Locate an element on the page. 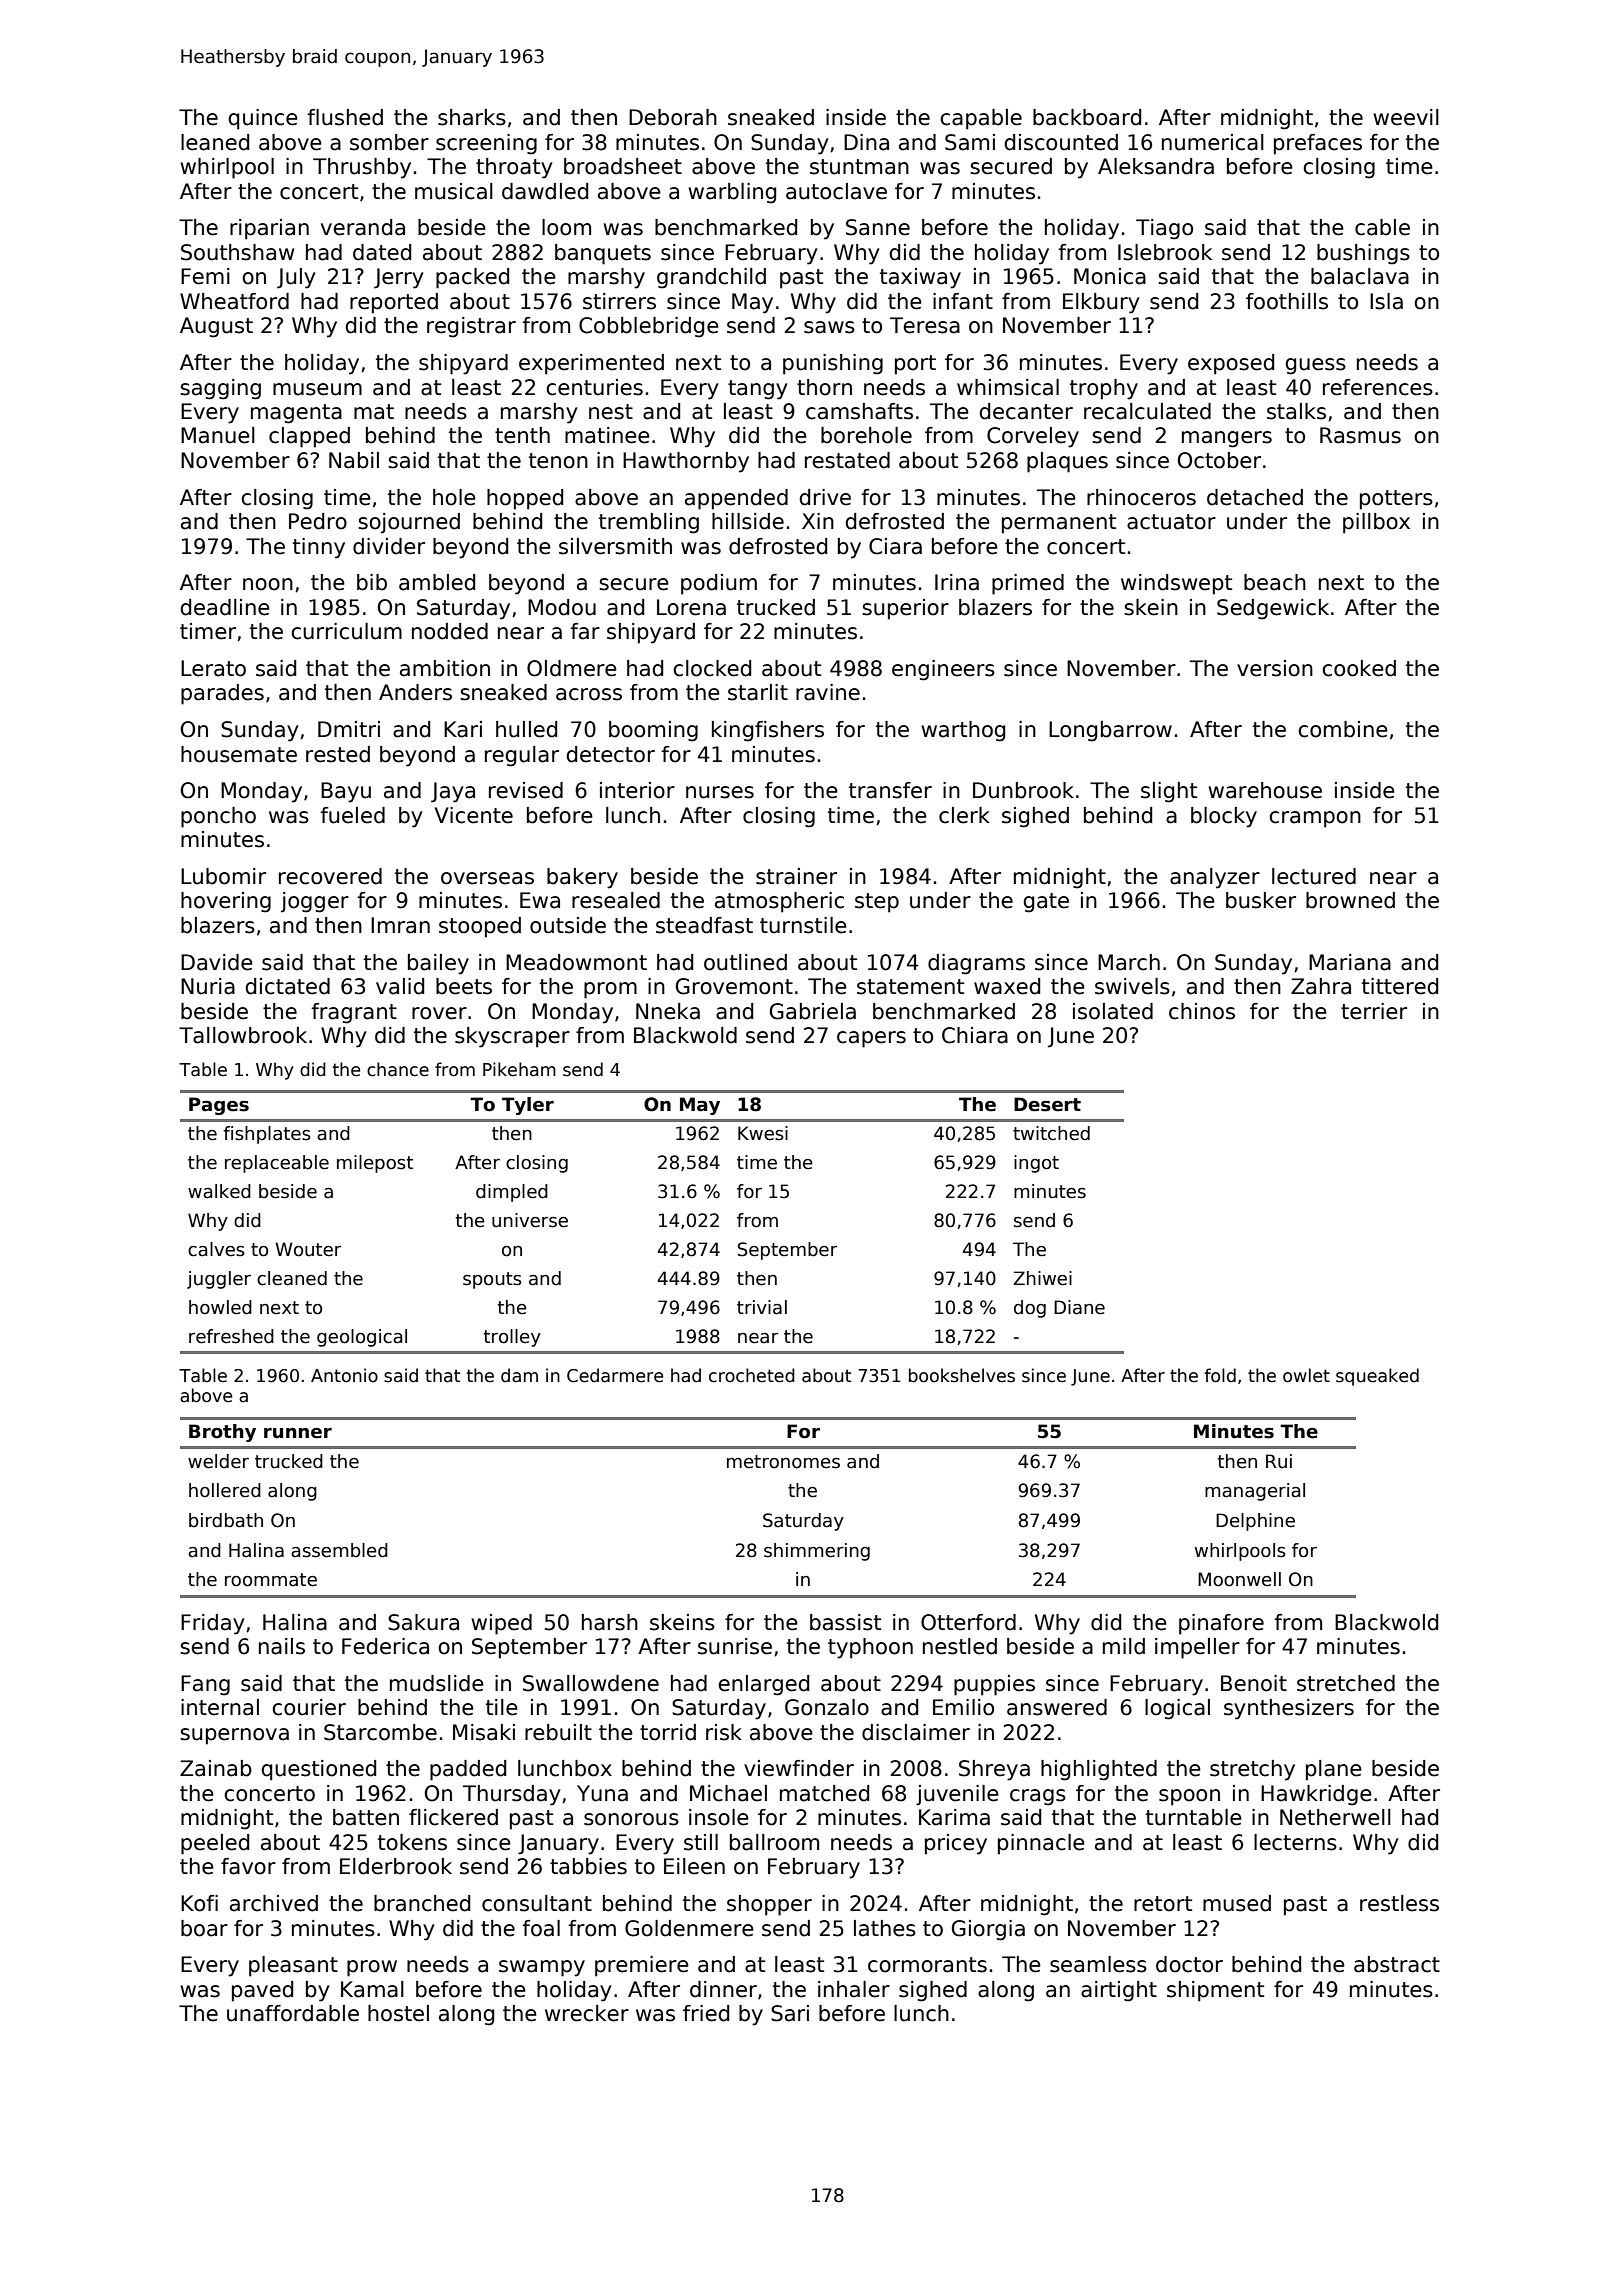 This image has width=1620, height=2292. nurses is located at coordinates (720, 792).
